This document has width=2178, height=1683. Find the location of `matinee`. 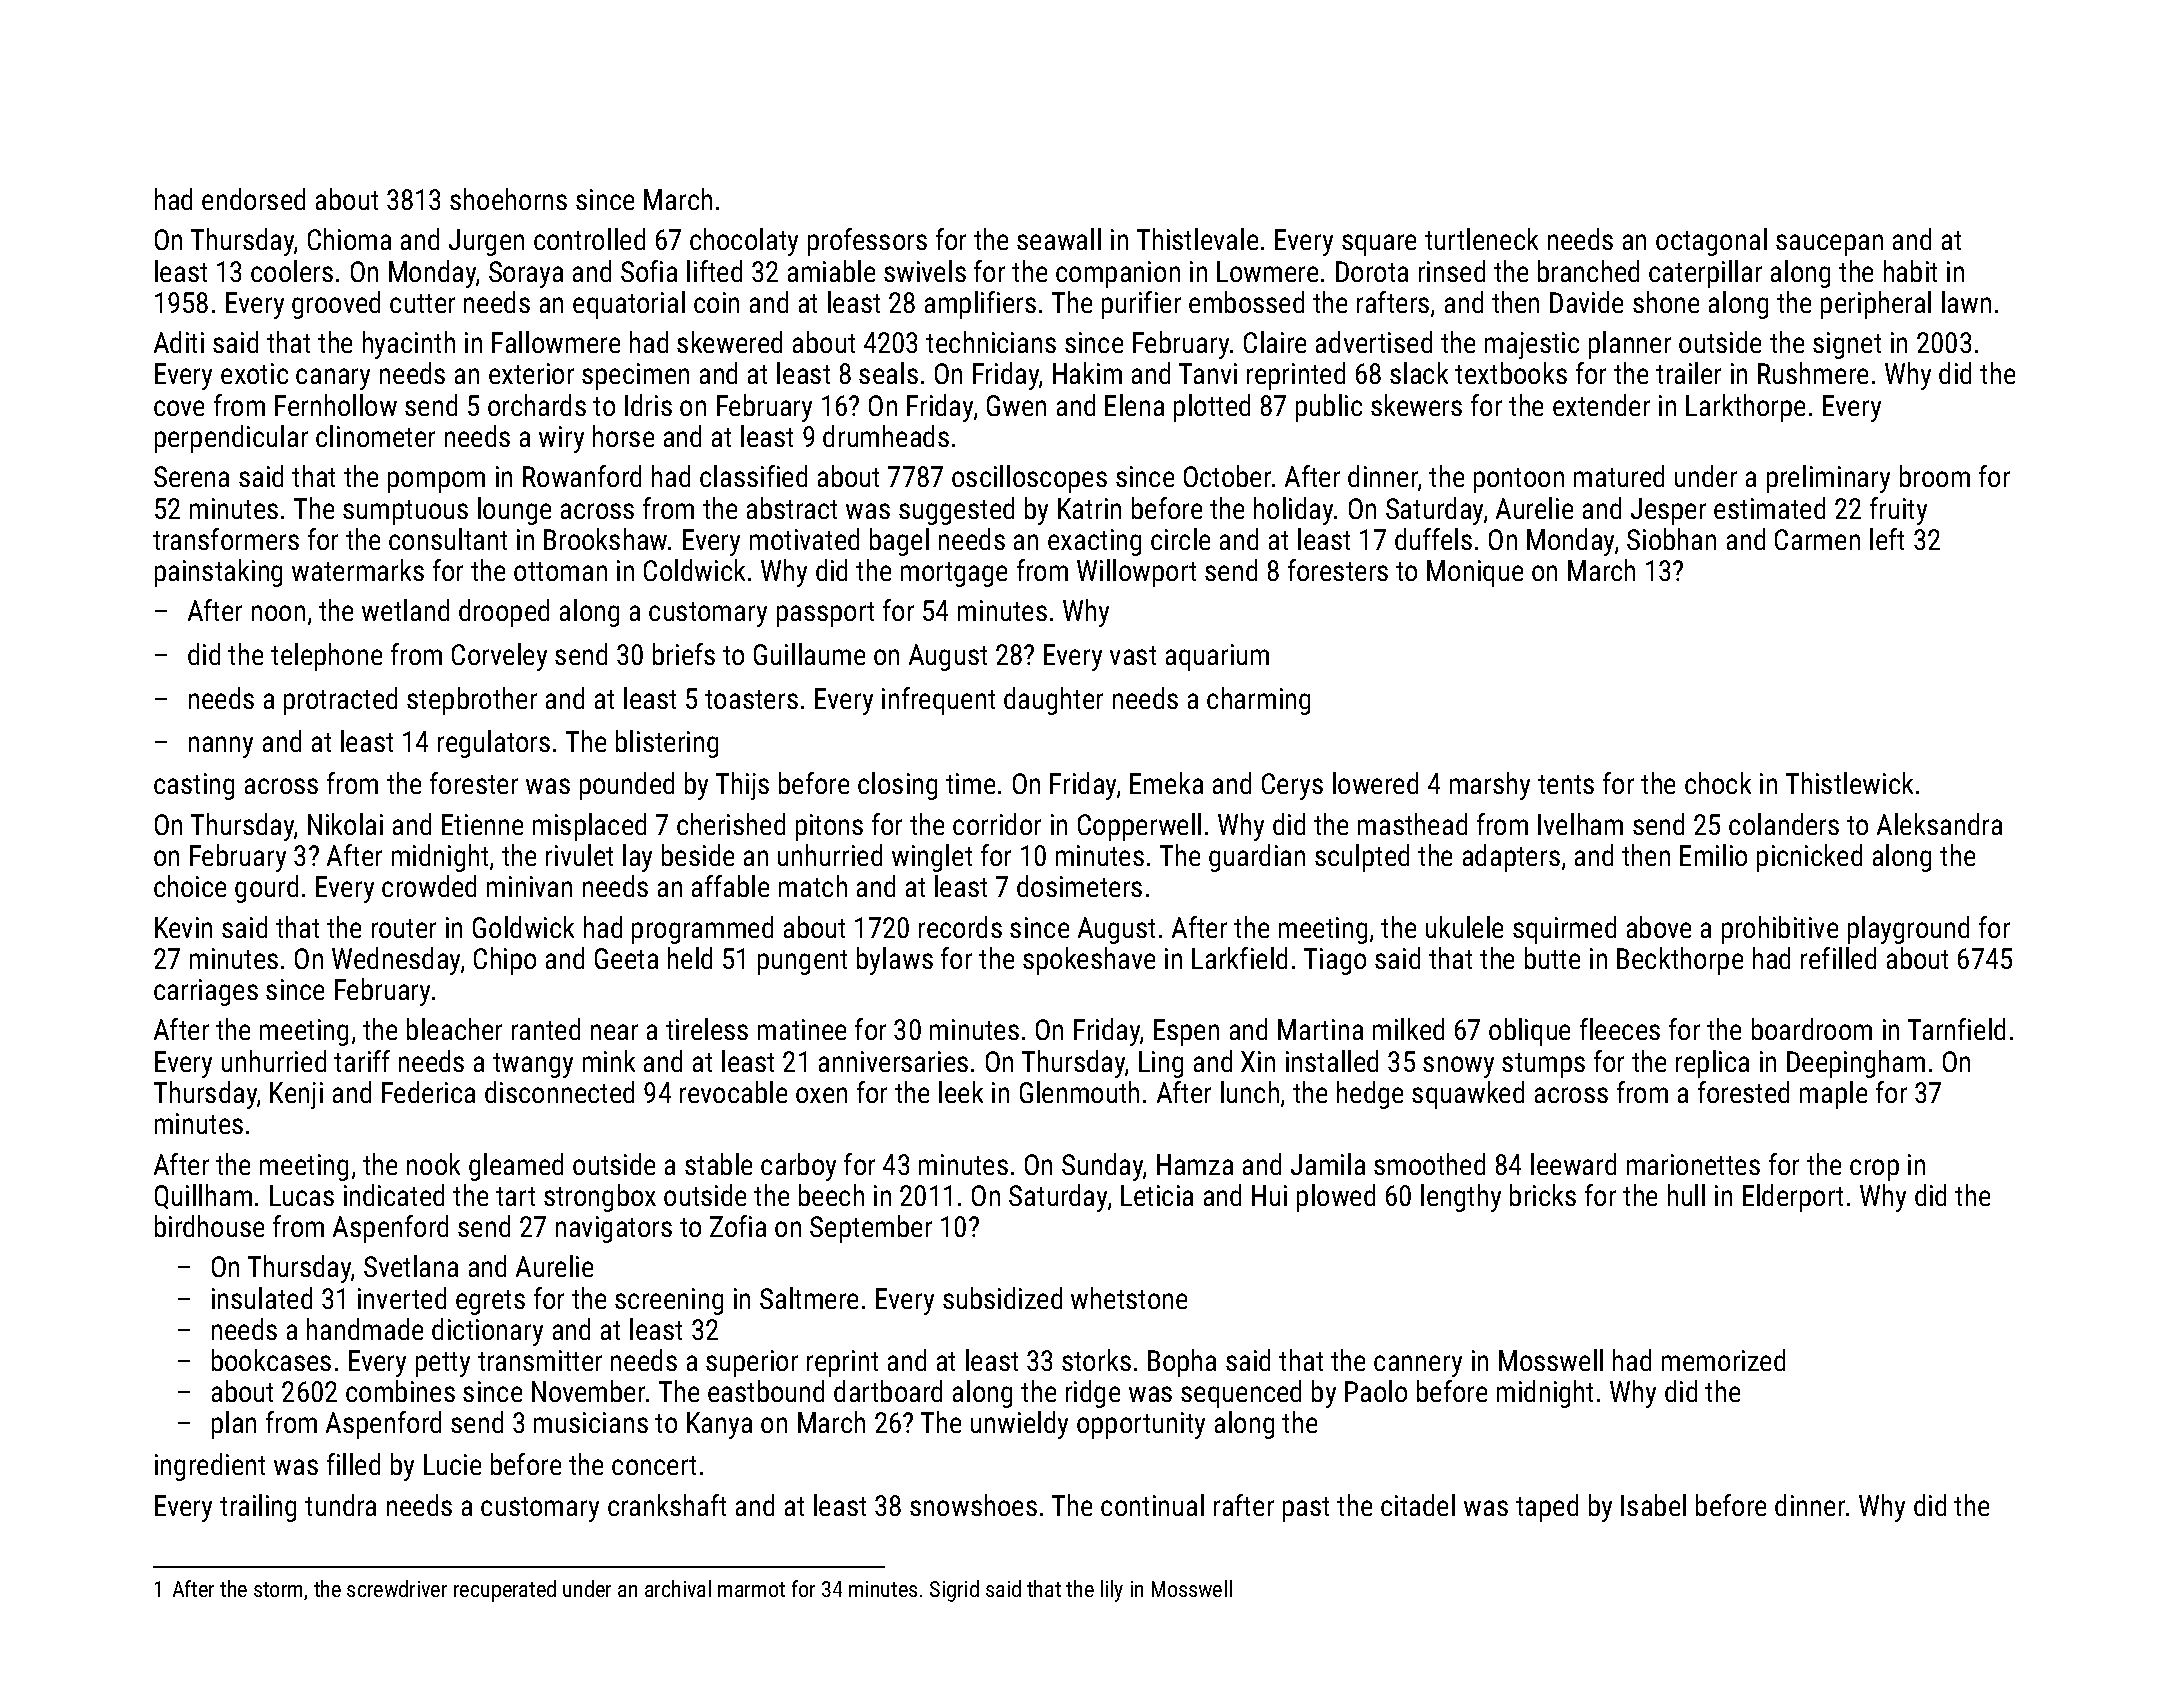

matinee is located at coordinates (802, 1029).
